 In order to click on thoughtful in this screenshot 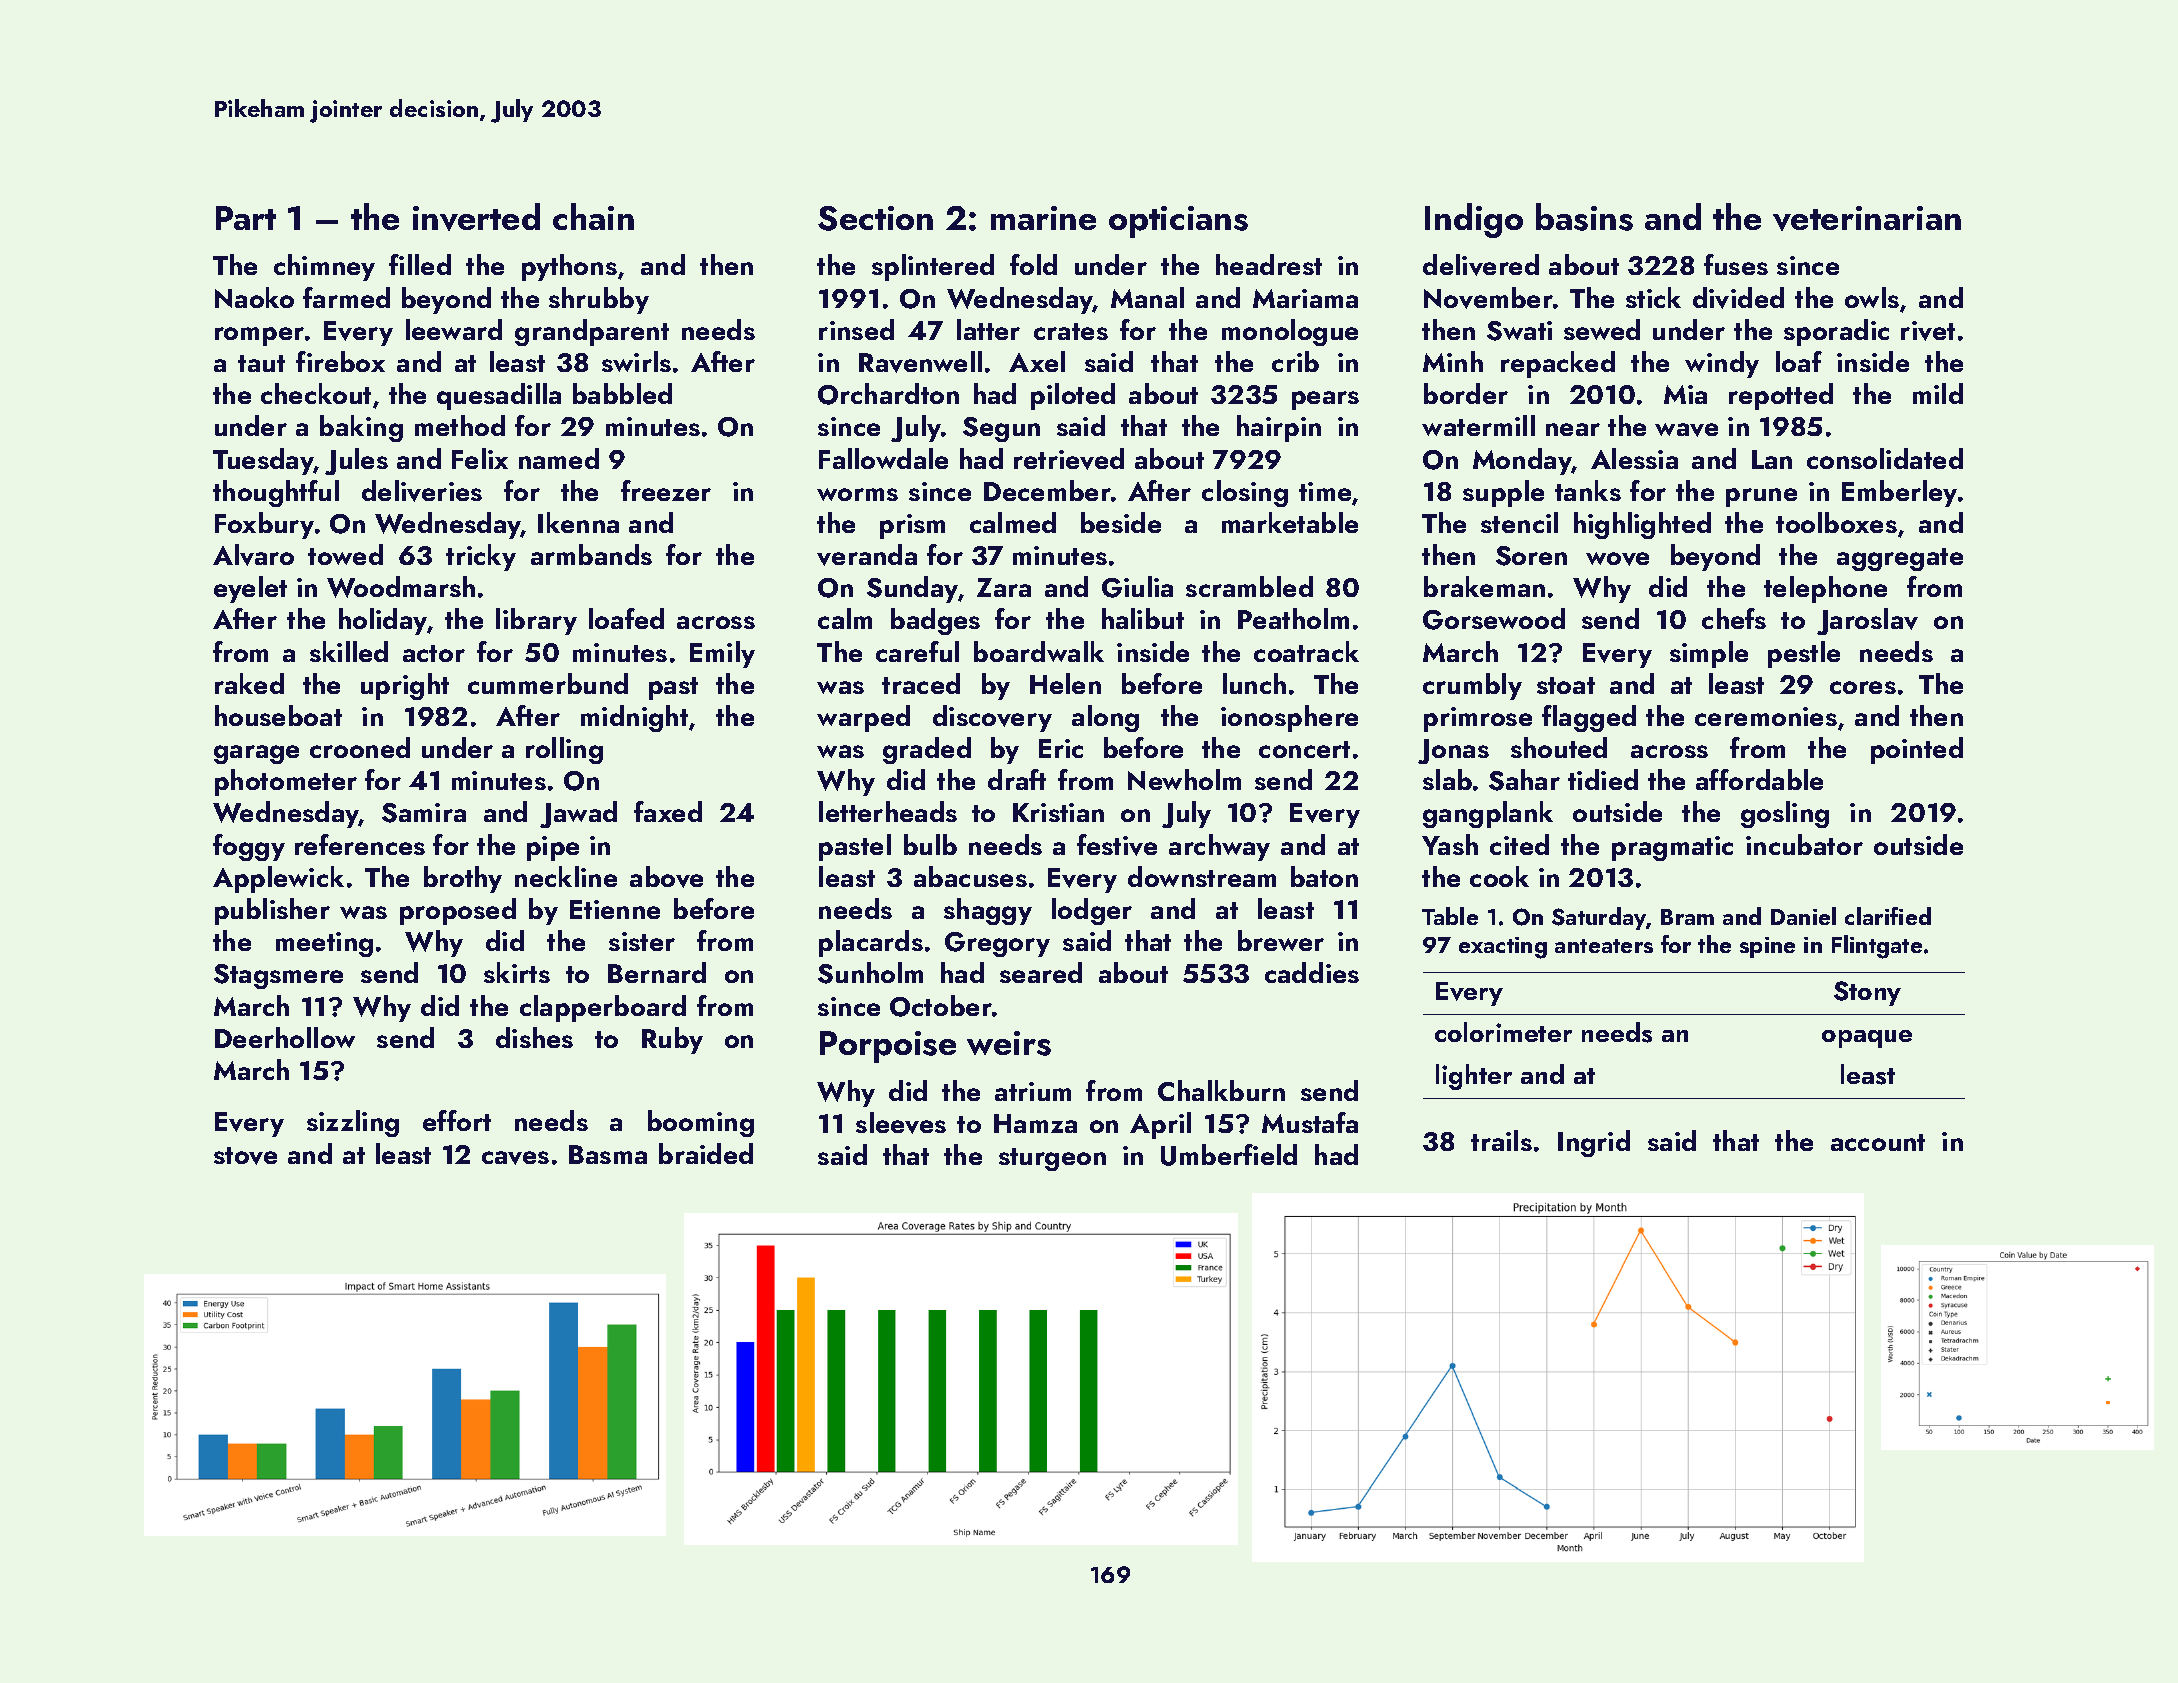, I will do `click(276, 493)`.
